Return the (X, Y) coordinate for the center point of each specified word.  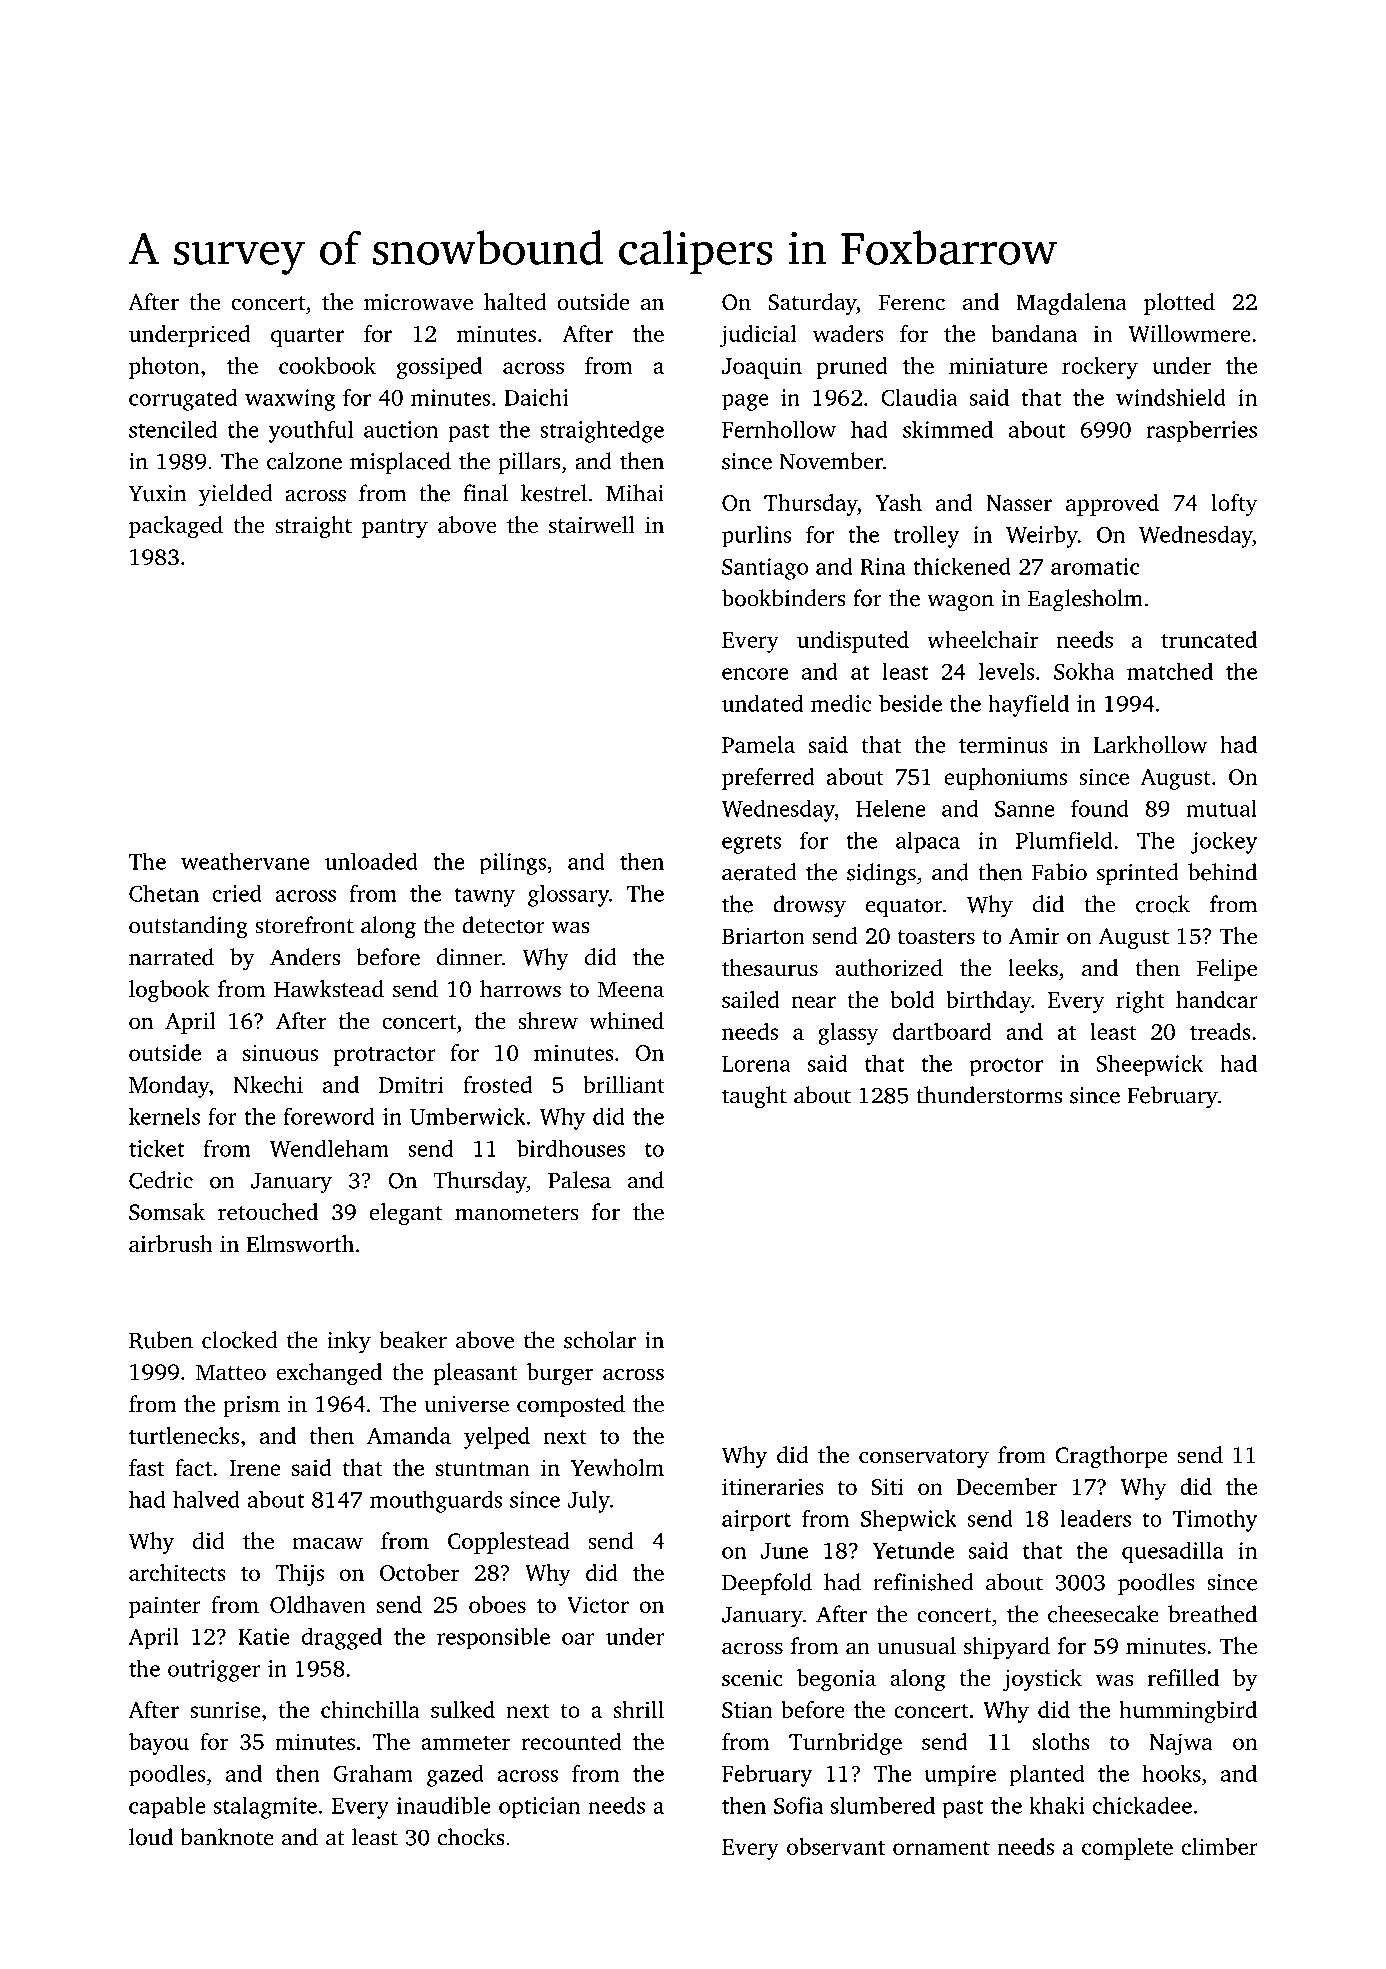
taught (754, 1097)
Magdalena (1071, 304)
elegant (406, 1214)
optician (539, 1808)
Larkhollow (1150, 744)
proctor (1006, 1067)
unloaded (371, 861)
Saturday (812, 304)
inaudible (444, 1805)
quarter (307, 337)
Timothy (1215, 1520)
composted (571, 1406)
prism (251, 1406)
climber (1220, 1846)
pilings (513, 863)
